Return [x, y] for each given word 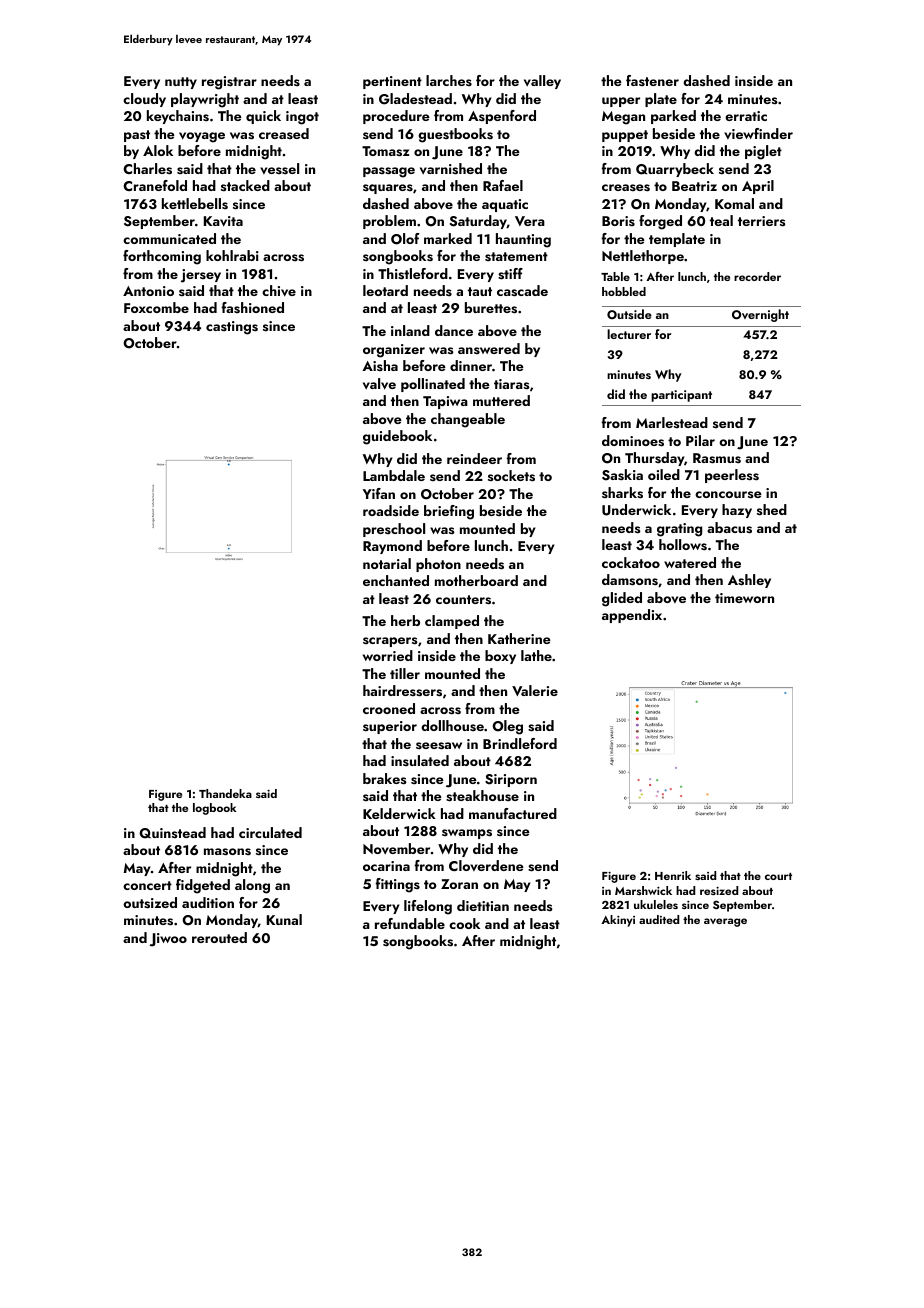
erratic [746, 116]
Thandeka [225, 793]
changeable [468, 420]
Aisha [380, 365]
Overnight [760, 315]
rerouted [219, 937]
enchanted [396, 580]
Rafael [503, 185]
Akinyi [618, 921]
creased [284, 133]
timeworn [744, 598]
